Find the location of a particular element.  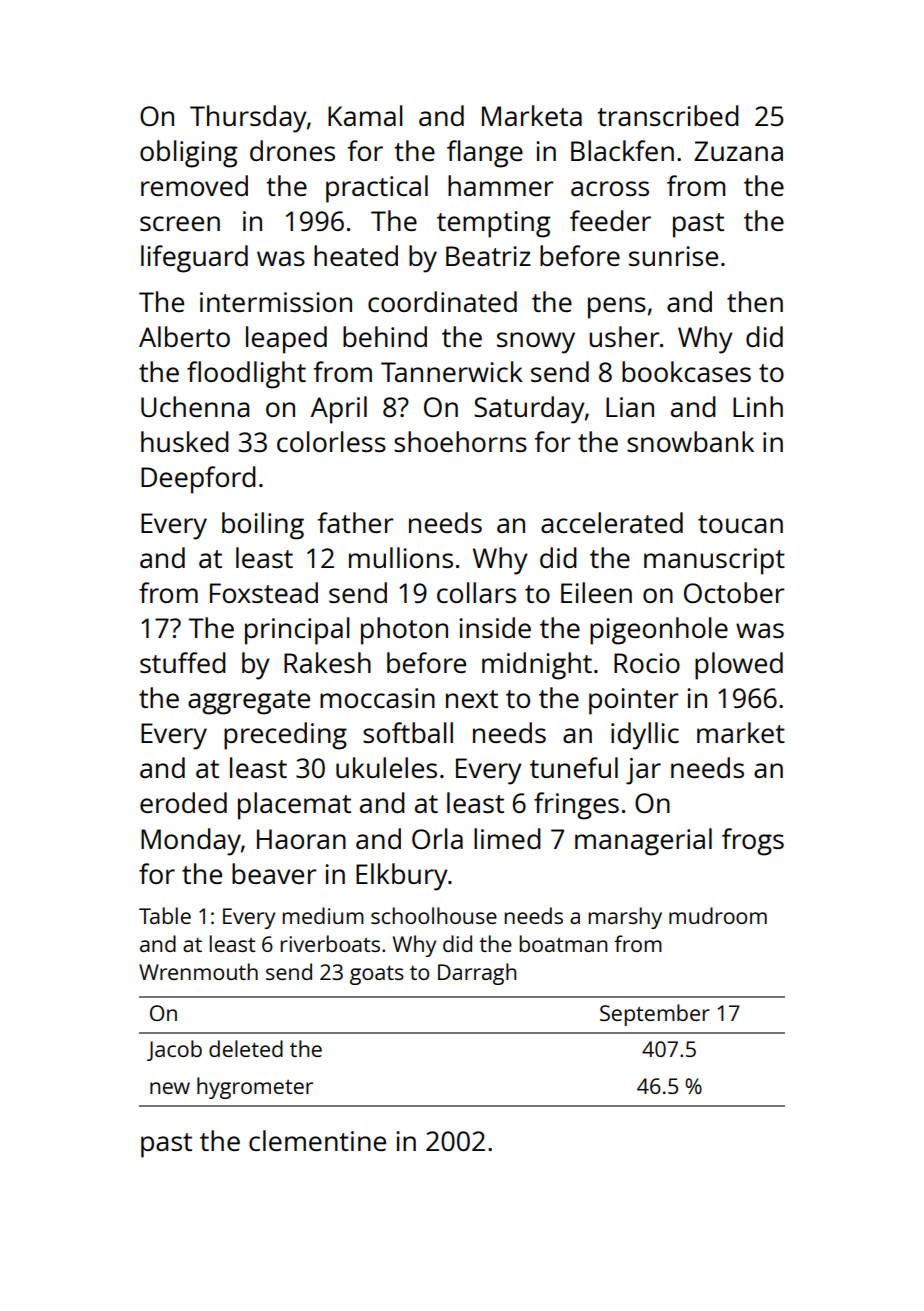

softball is located at coordinates (408, 732).
